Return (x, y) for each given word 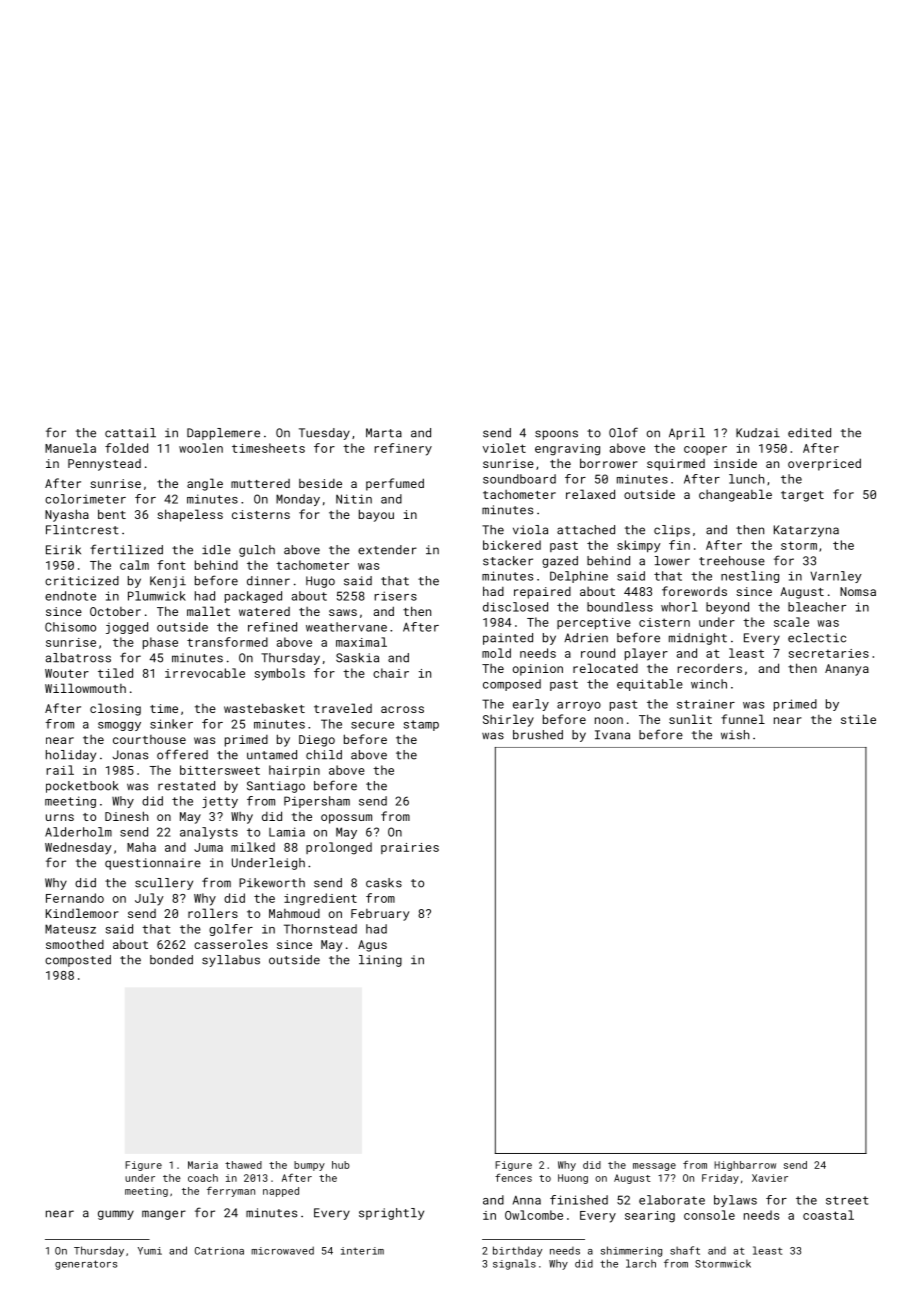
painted (508, 639)
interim (362, 1251)
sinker (171, 724)
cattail (130, 433)
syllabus (231, 961)
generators (86, 1265)
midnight (698, 639)
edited (809, 433)
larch (641, 1263)
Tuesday (324, 434)
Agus (372, 946)
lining (380, 961)
